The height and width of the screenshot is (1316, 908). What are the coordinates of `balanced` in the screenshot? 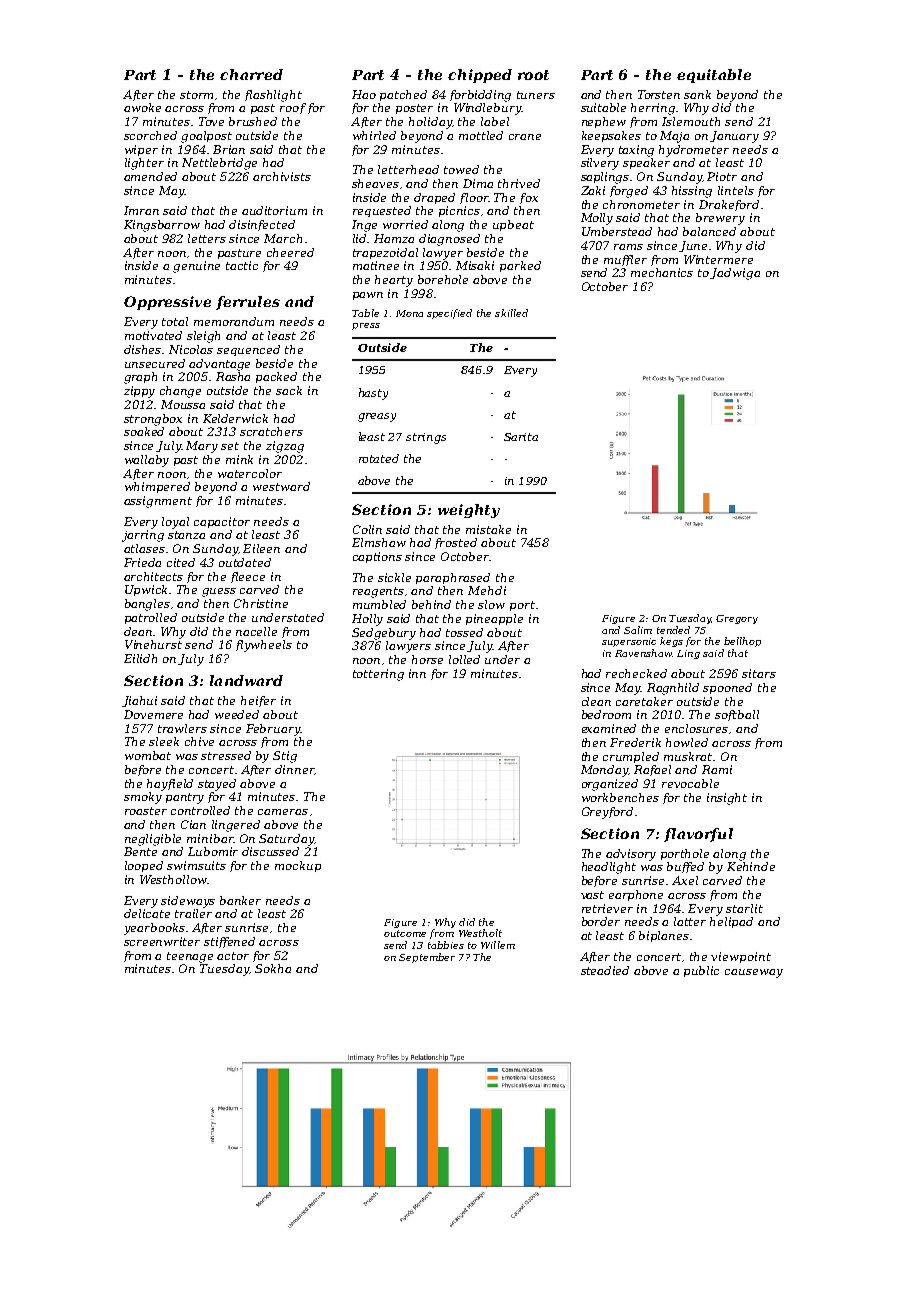 It's located at (709, 231).
